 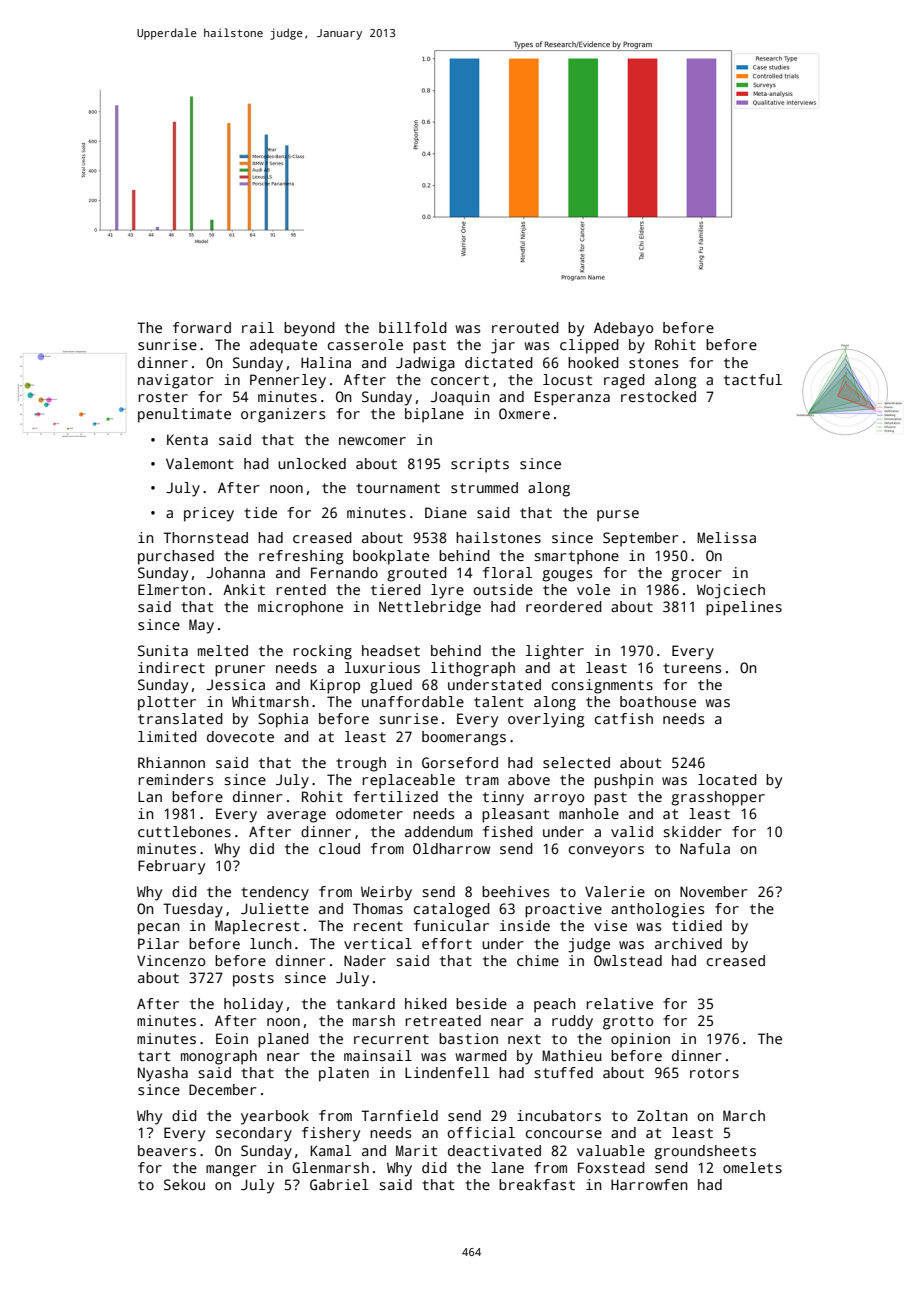 I want to click on Gabriel, so click(x=339, y=1184).
